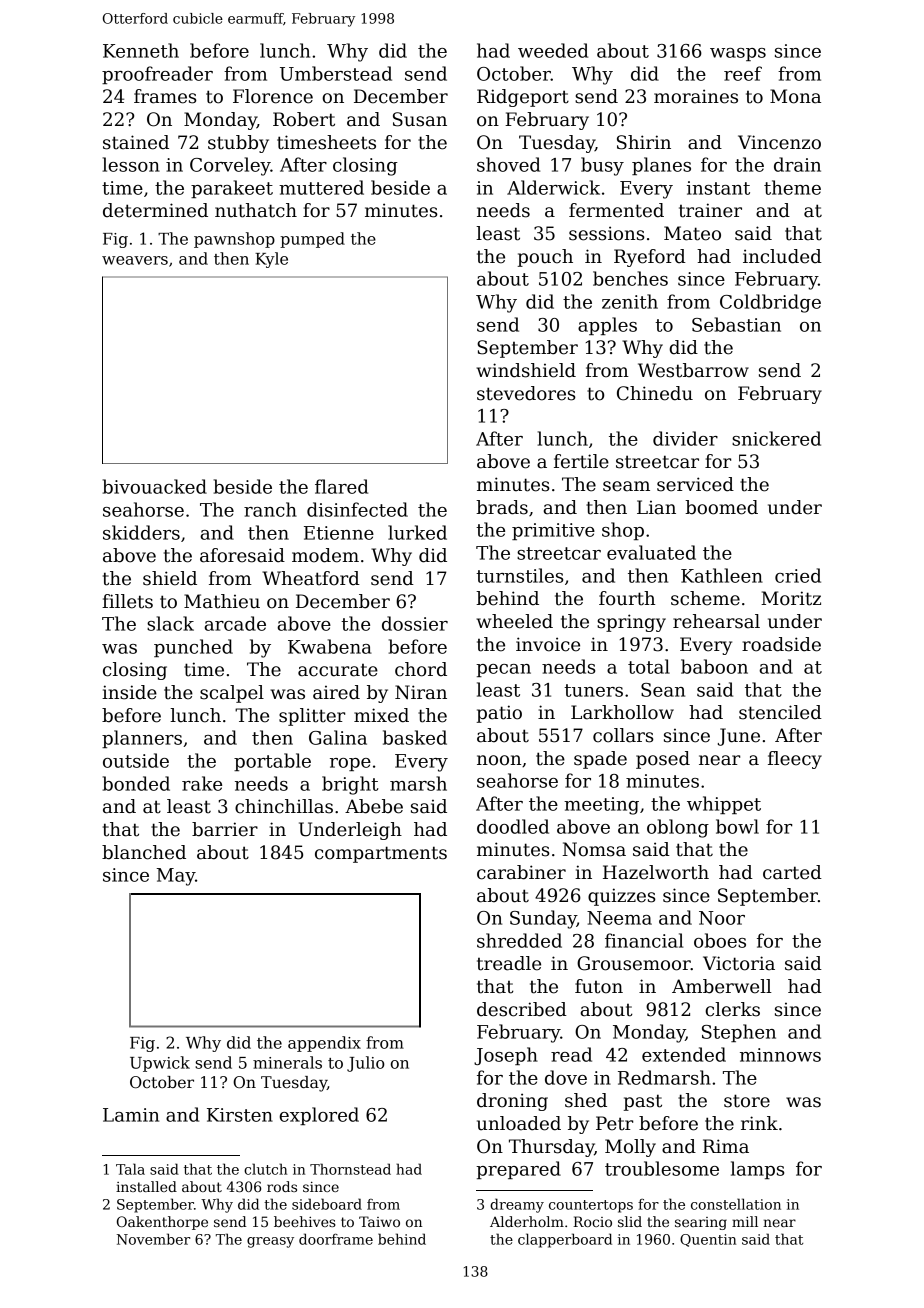 Image resolution: width=924 pixels, height=1308 pixels. I want to click on flared, so click(341, 486).
